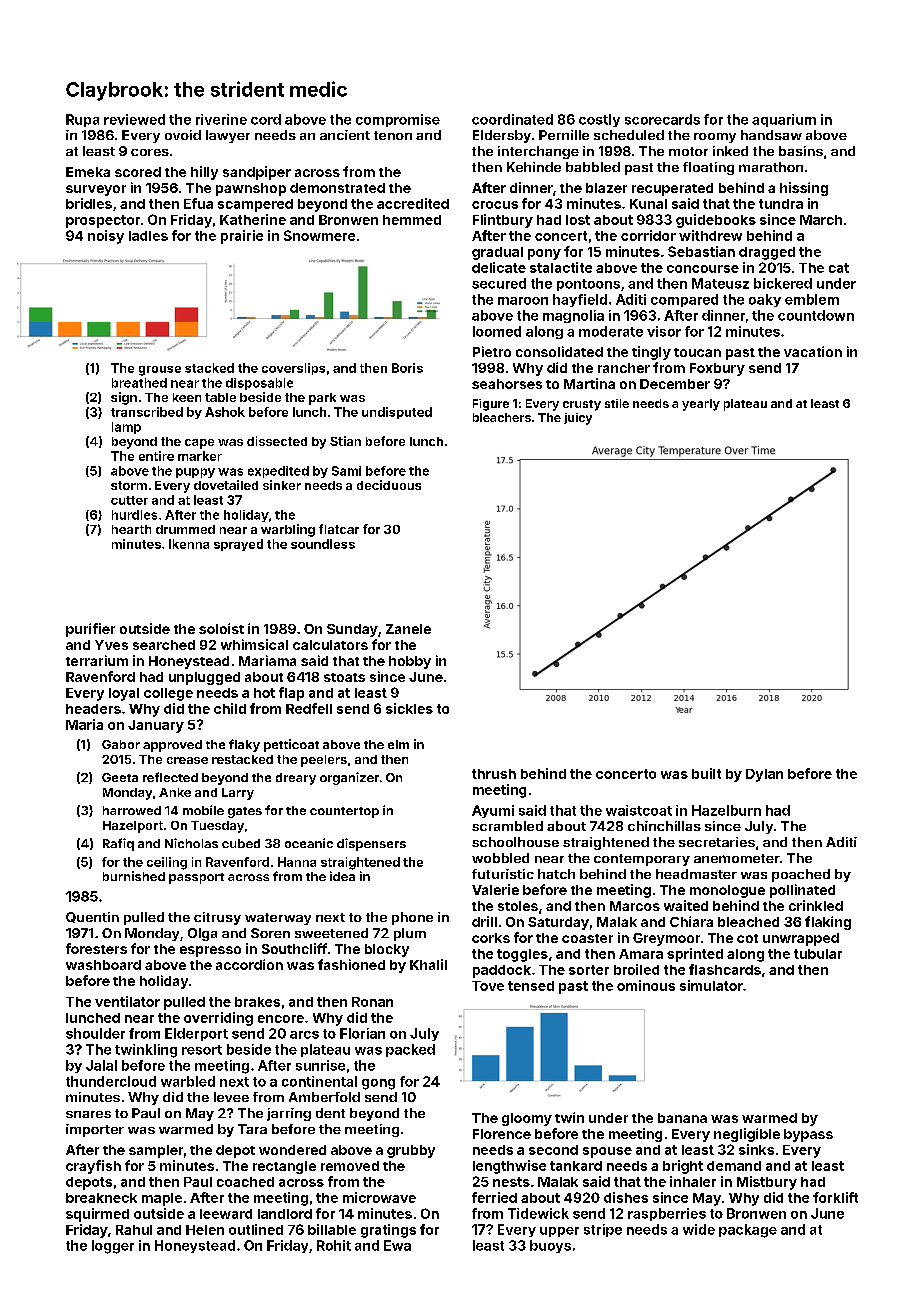 This image has width=924, height=1308. I want to click on Hazelport, so click(133, 827).
